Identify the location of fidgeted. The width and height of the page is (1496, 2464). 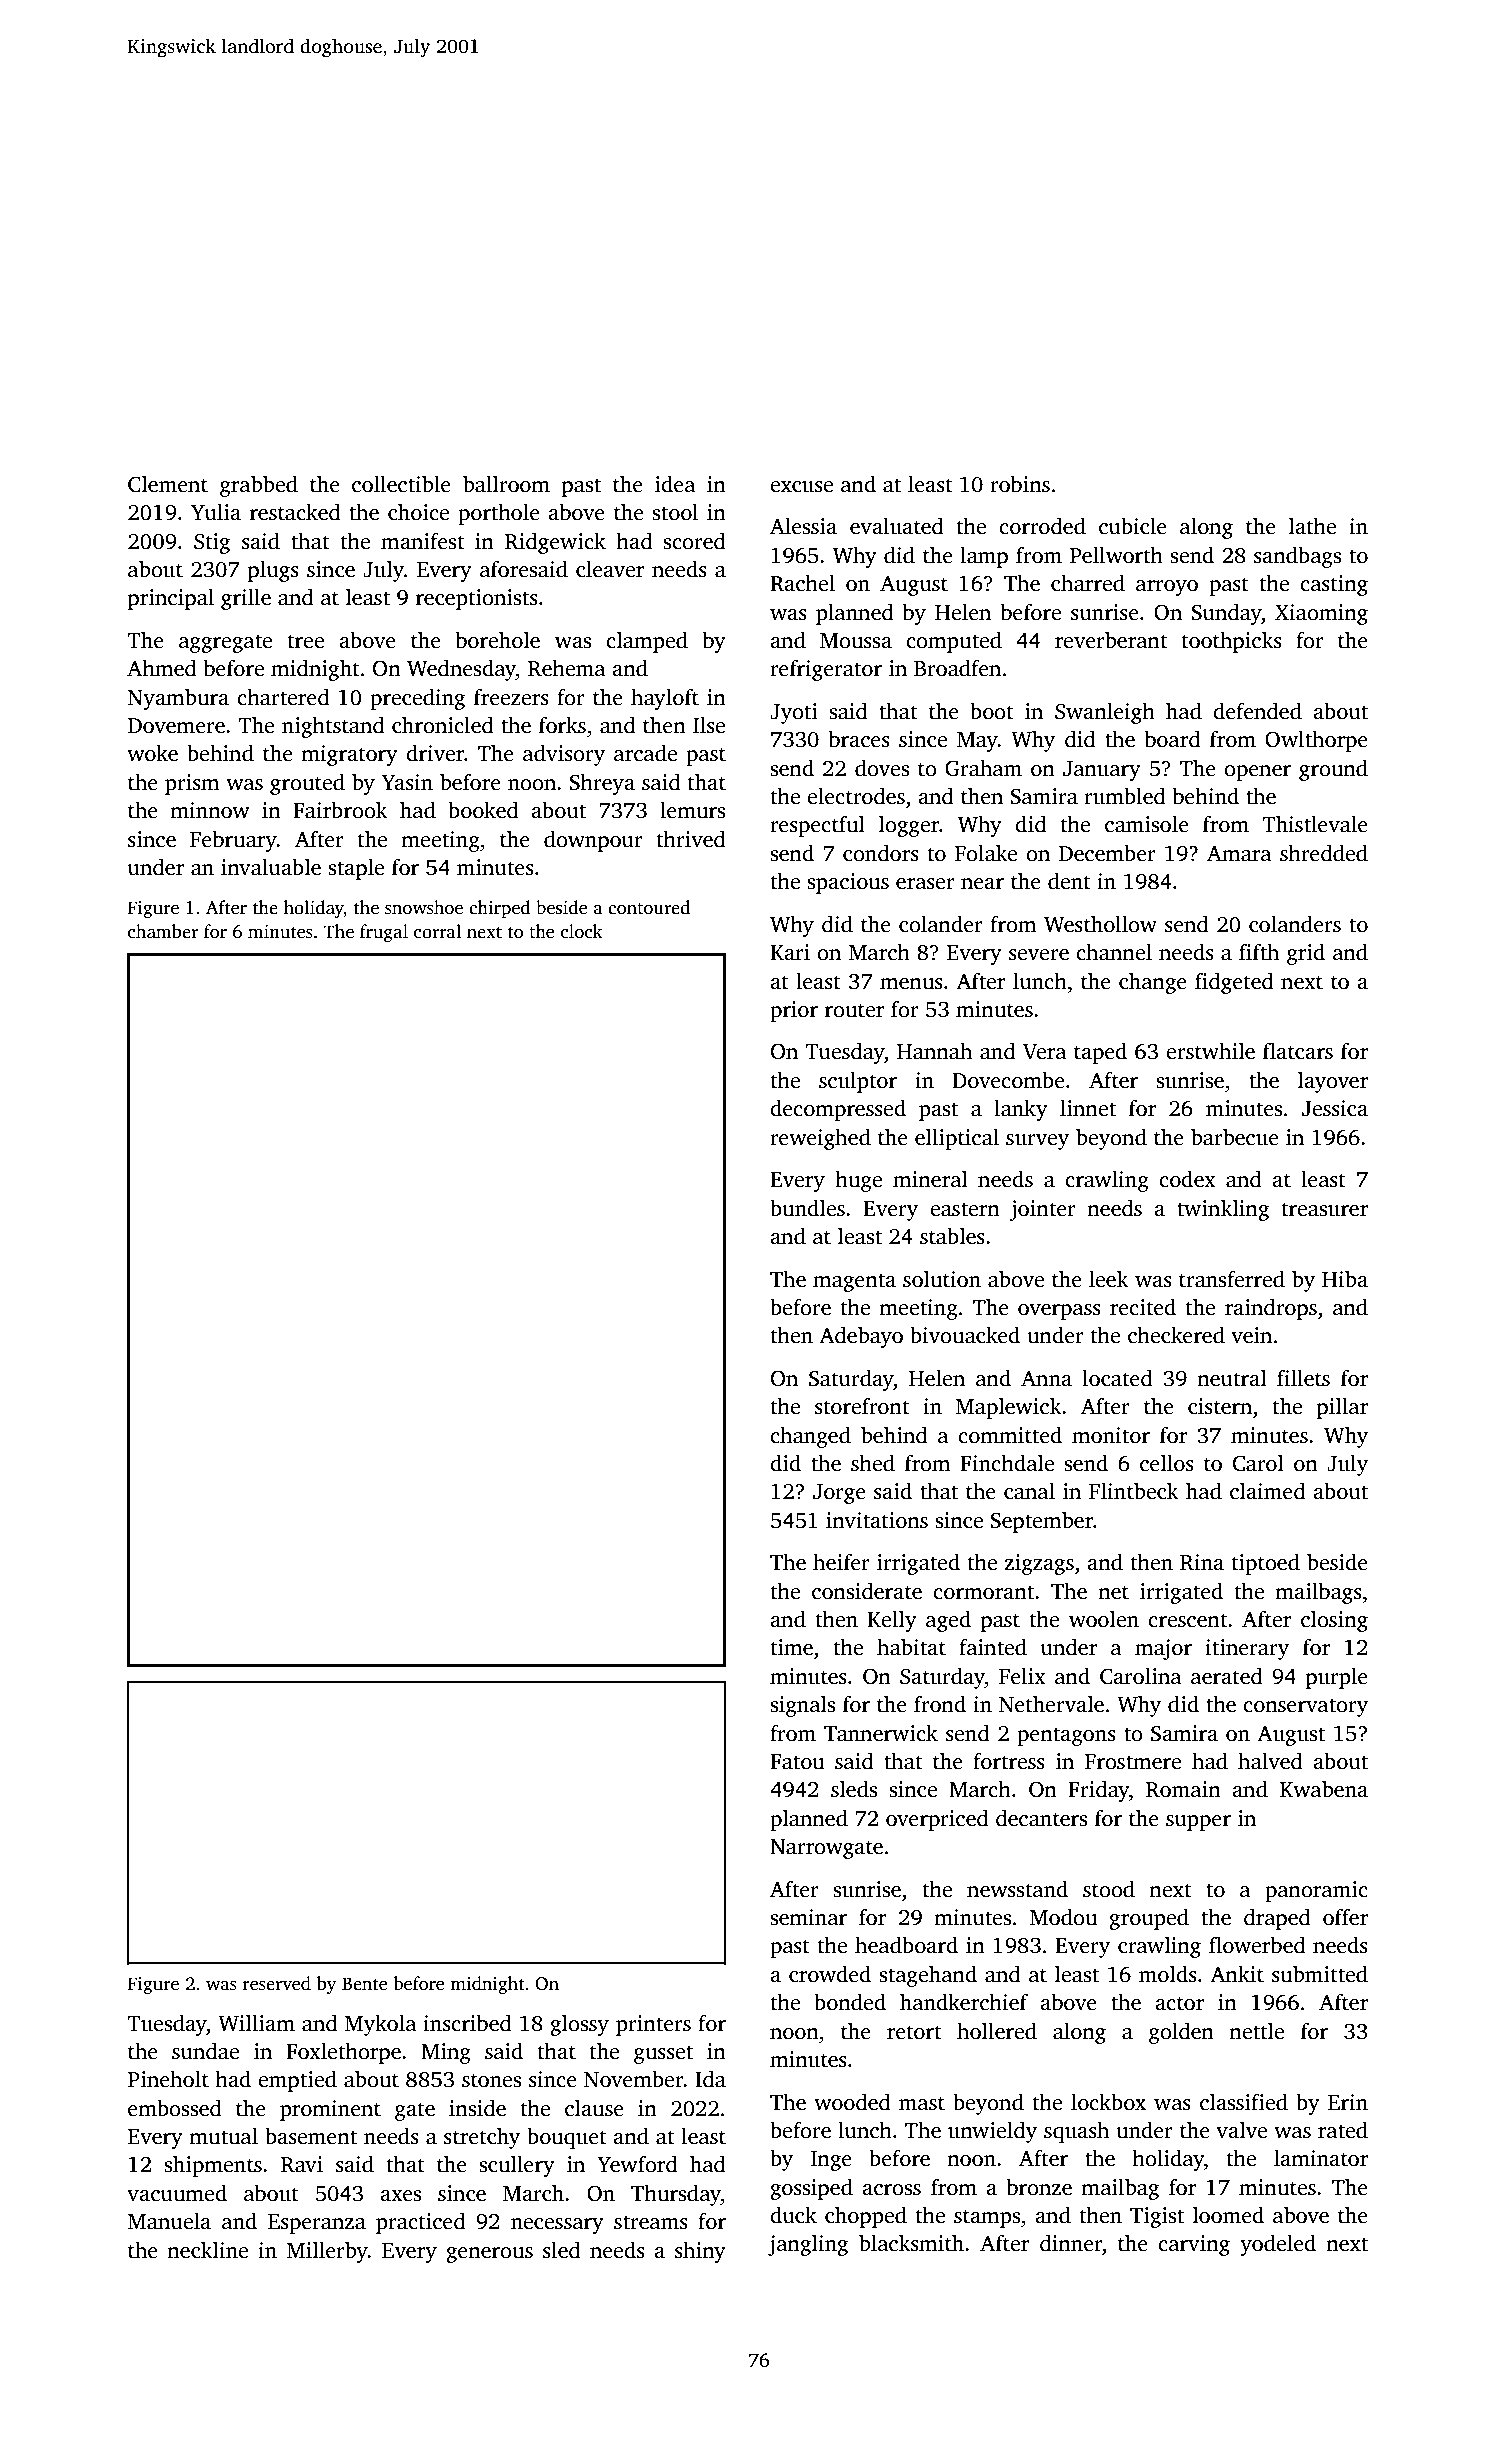
(1234, 983).
